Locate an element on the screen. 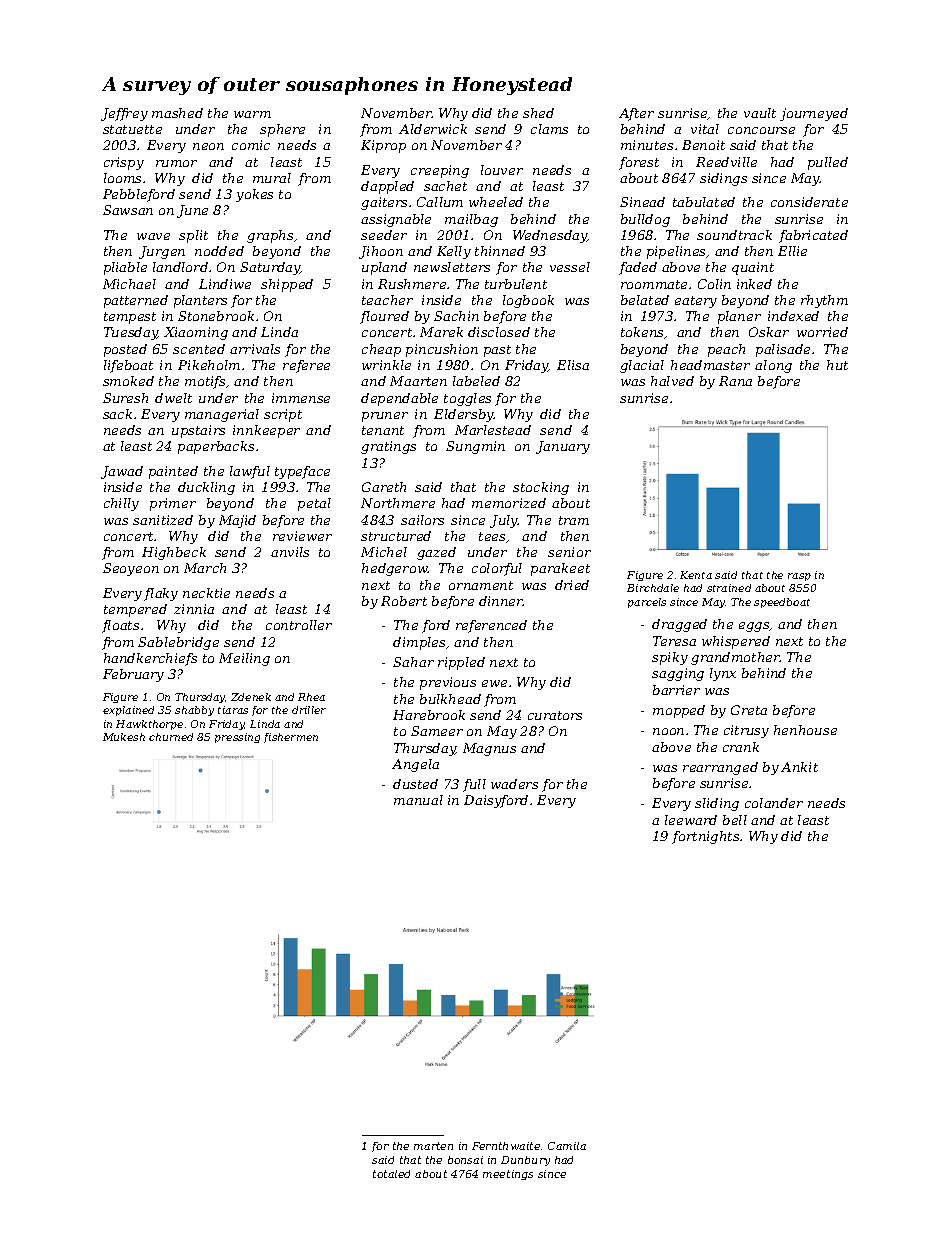 The image size is (952, 1233). curators is located at coordinates (555, 715).
